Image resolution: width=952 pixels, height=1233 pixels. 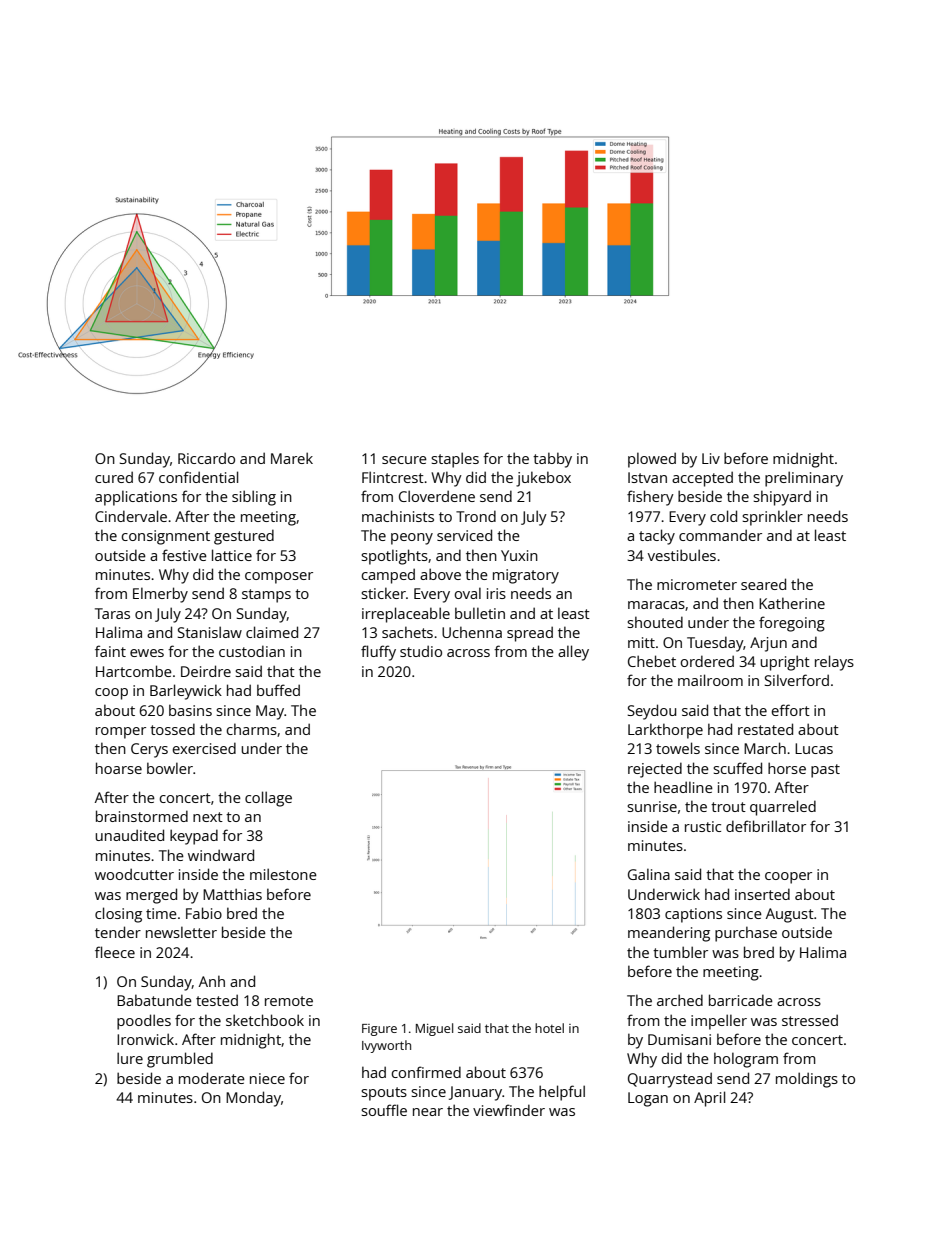 I want to click on souffle, so click(x=384, y=1110).
